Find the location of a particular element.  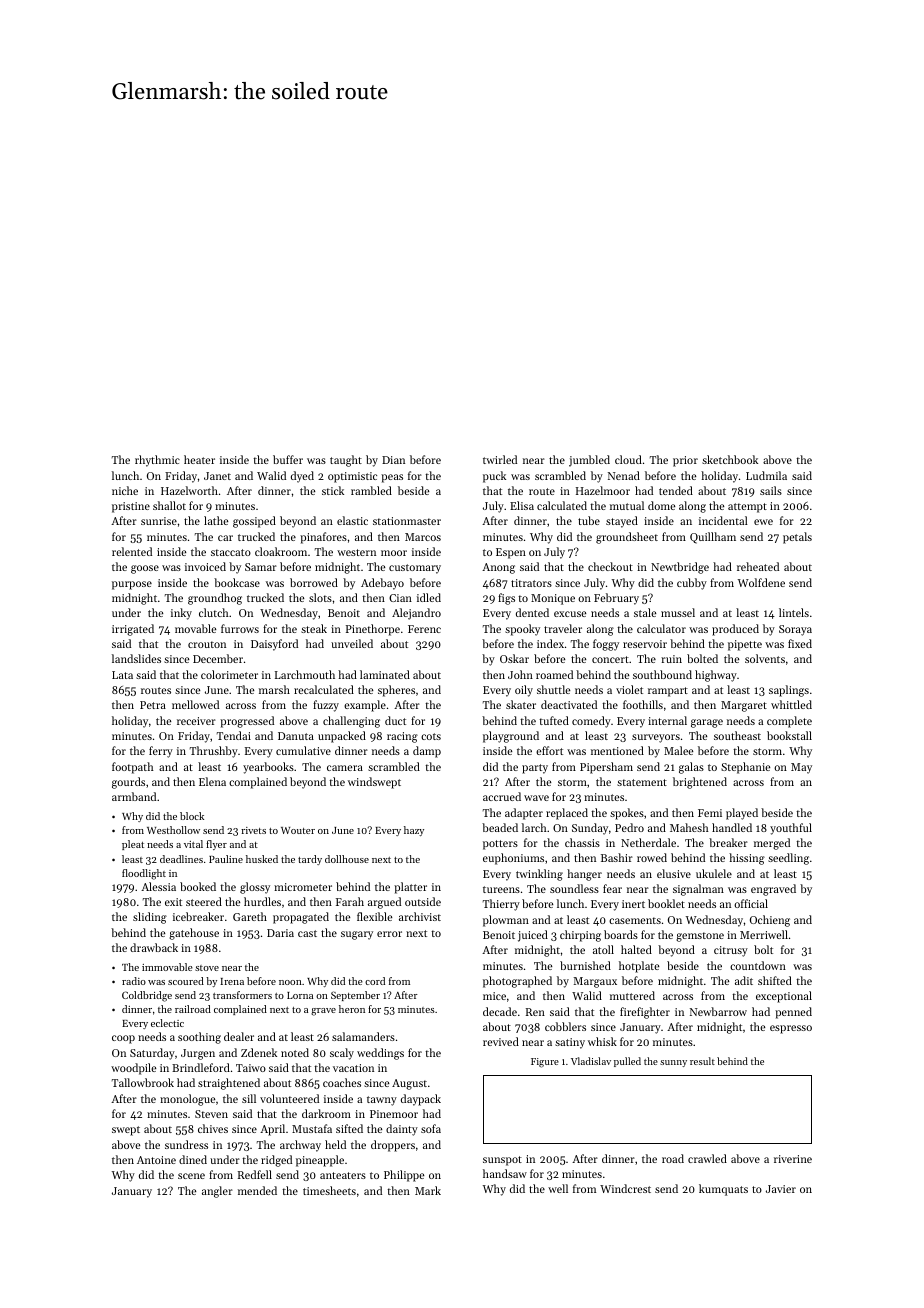

staccato is located at coordinates (231, 552).
